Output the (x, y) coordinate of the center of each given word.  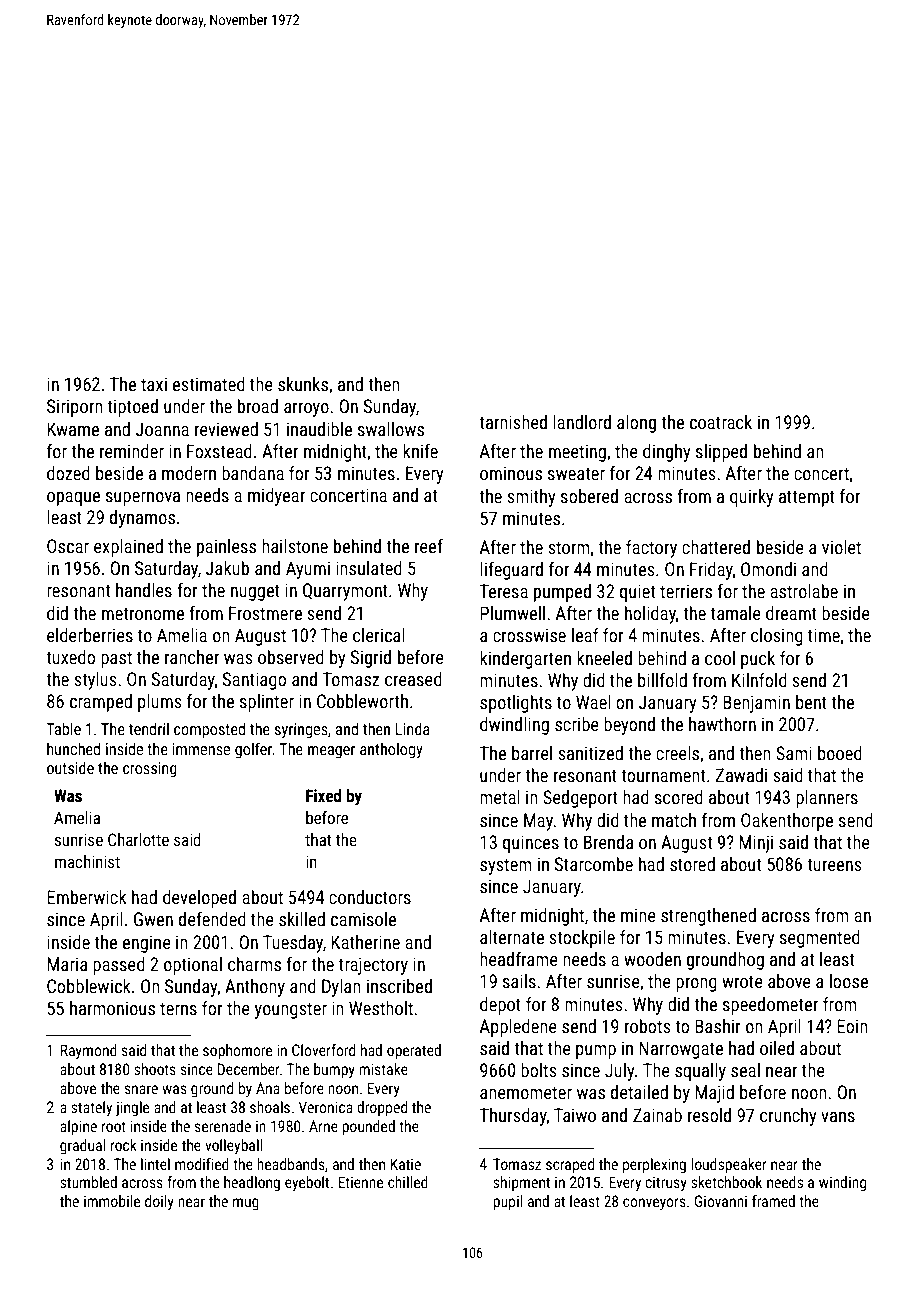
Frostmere (265, 613)
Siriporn (74, 408)
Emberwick (87, 897)
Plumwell (512, 613)
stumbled (88, 1182)
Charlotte (138, 839)
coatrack (721, 422)
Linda (413, 728)
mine (638, 915)
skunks (303, 384)
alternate (512, 937)
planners (827, 799)
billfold (662, 680)
